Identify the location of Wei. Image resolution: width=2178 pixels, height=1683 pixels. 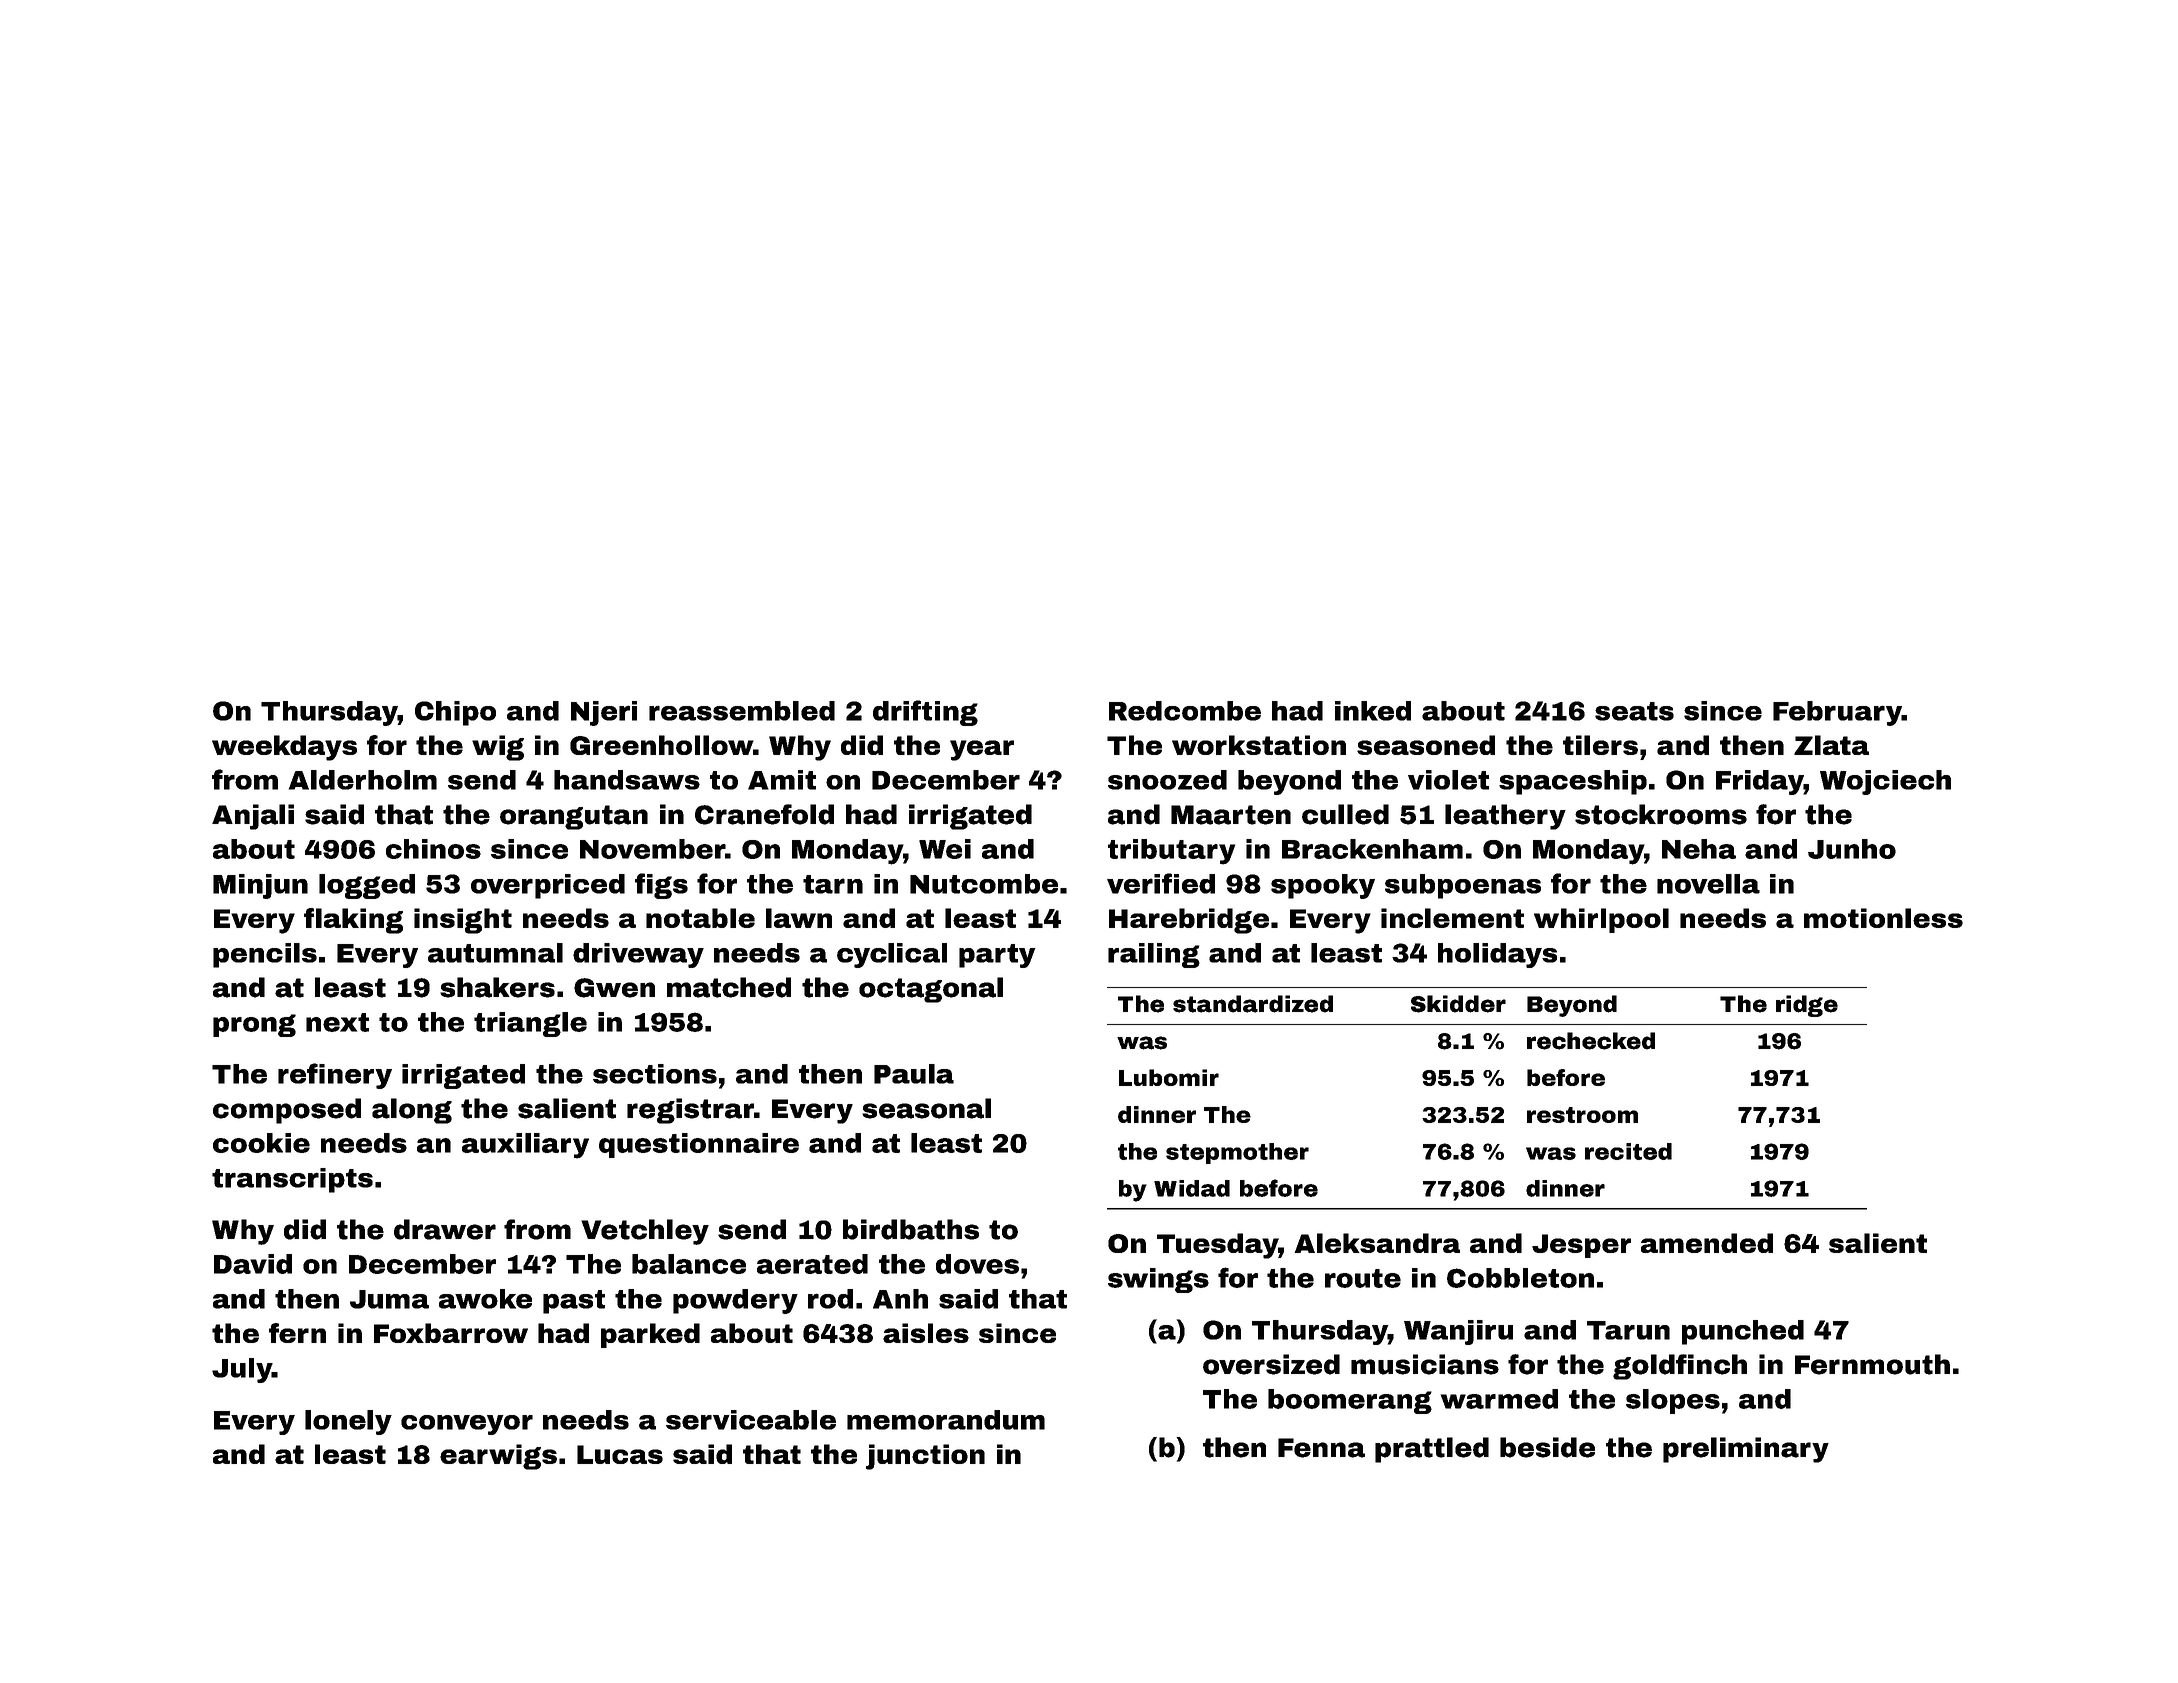
(945, 849).
